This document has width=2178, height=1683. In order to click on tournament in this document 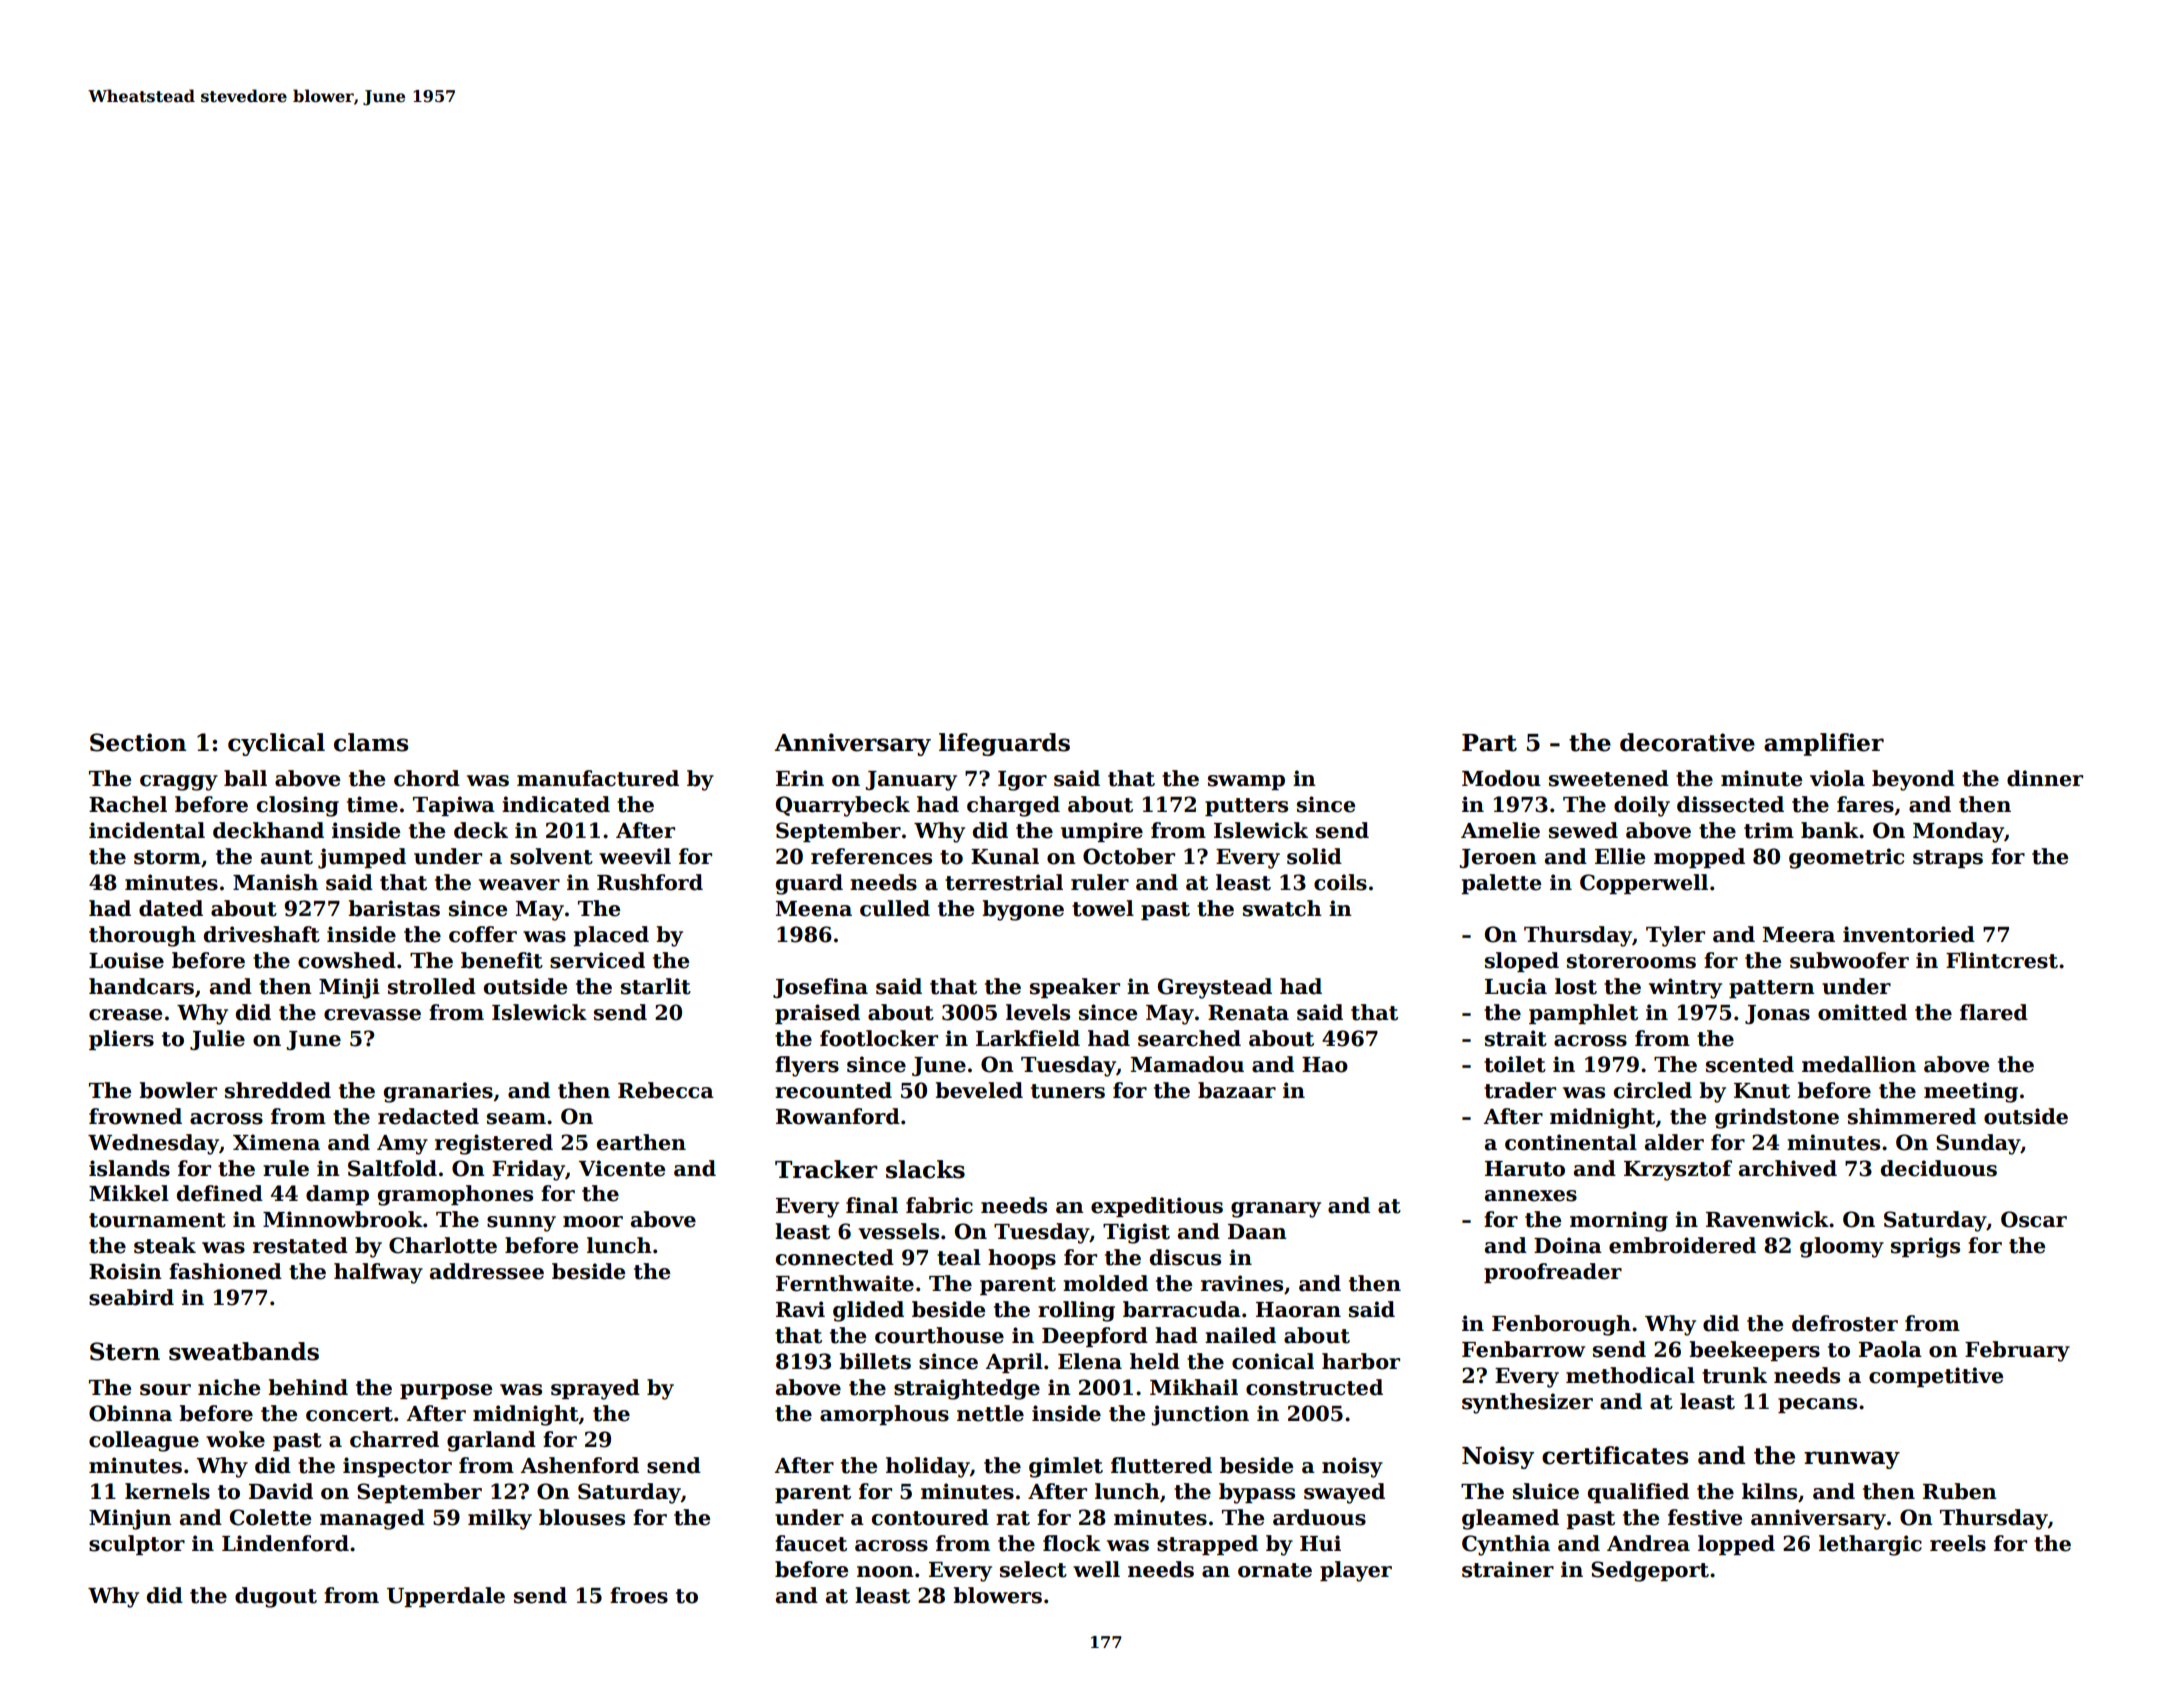, I will do `click(157, 1220)`.
